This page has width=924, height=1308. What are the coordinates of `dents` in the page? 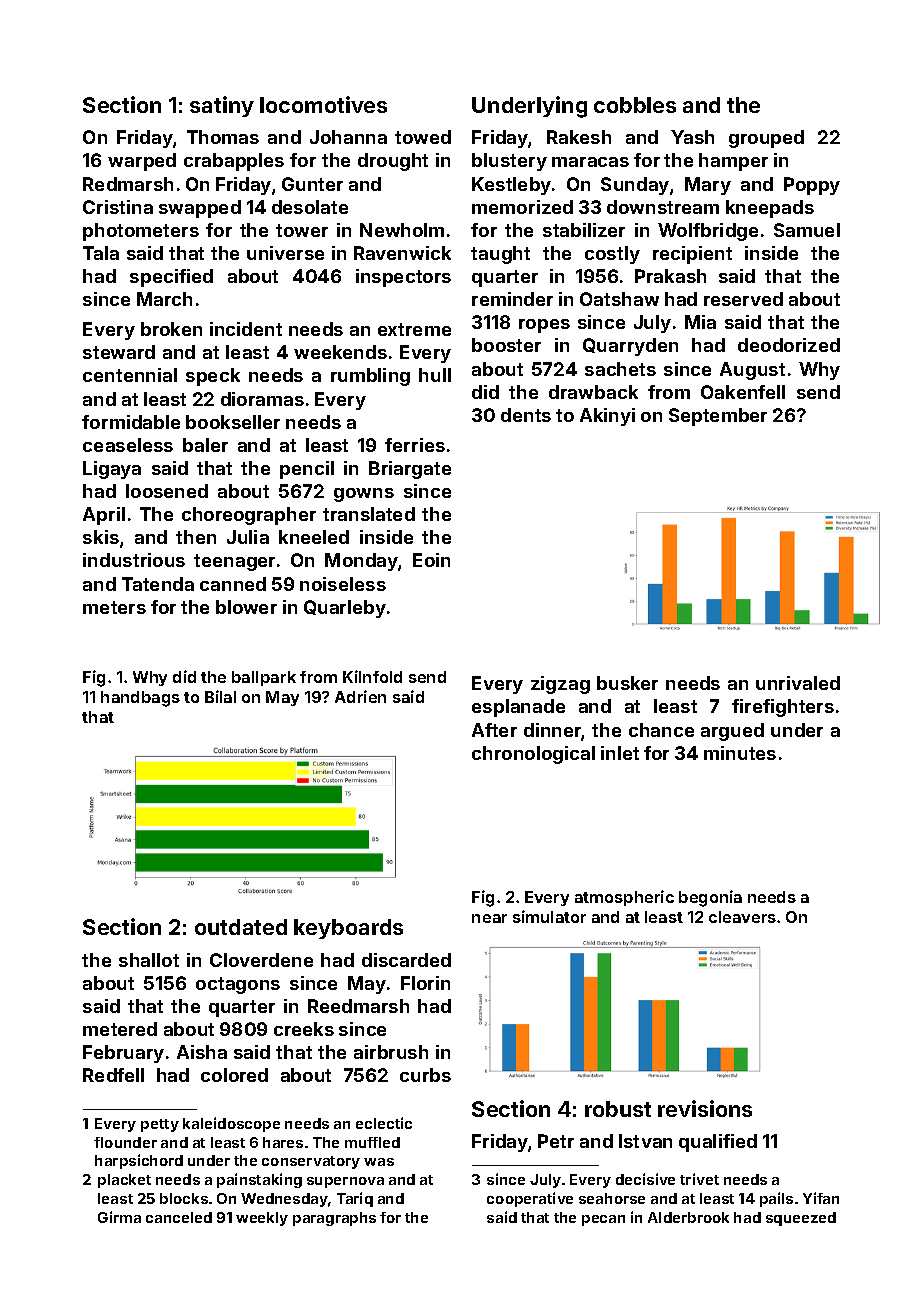 It's located at (526, 415).
